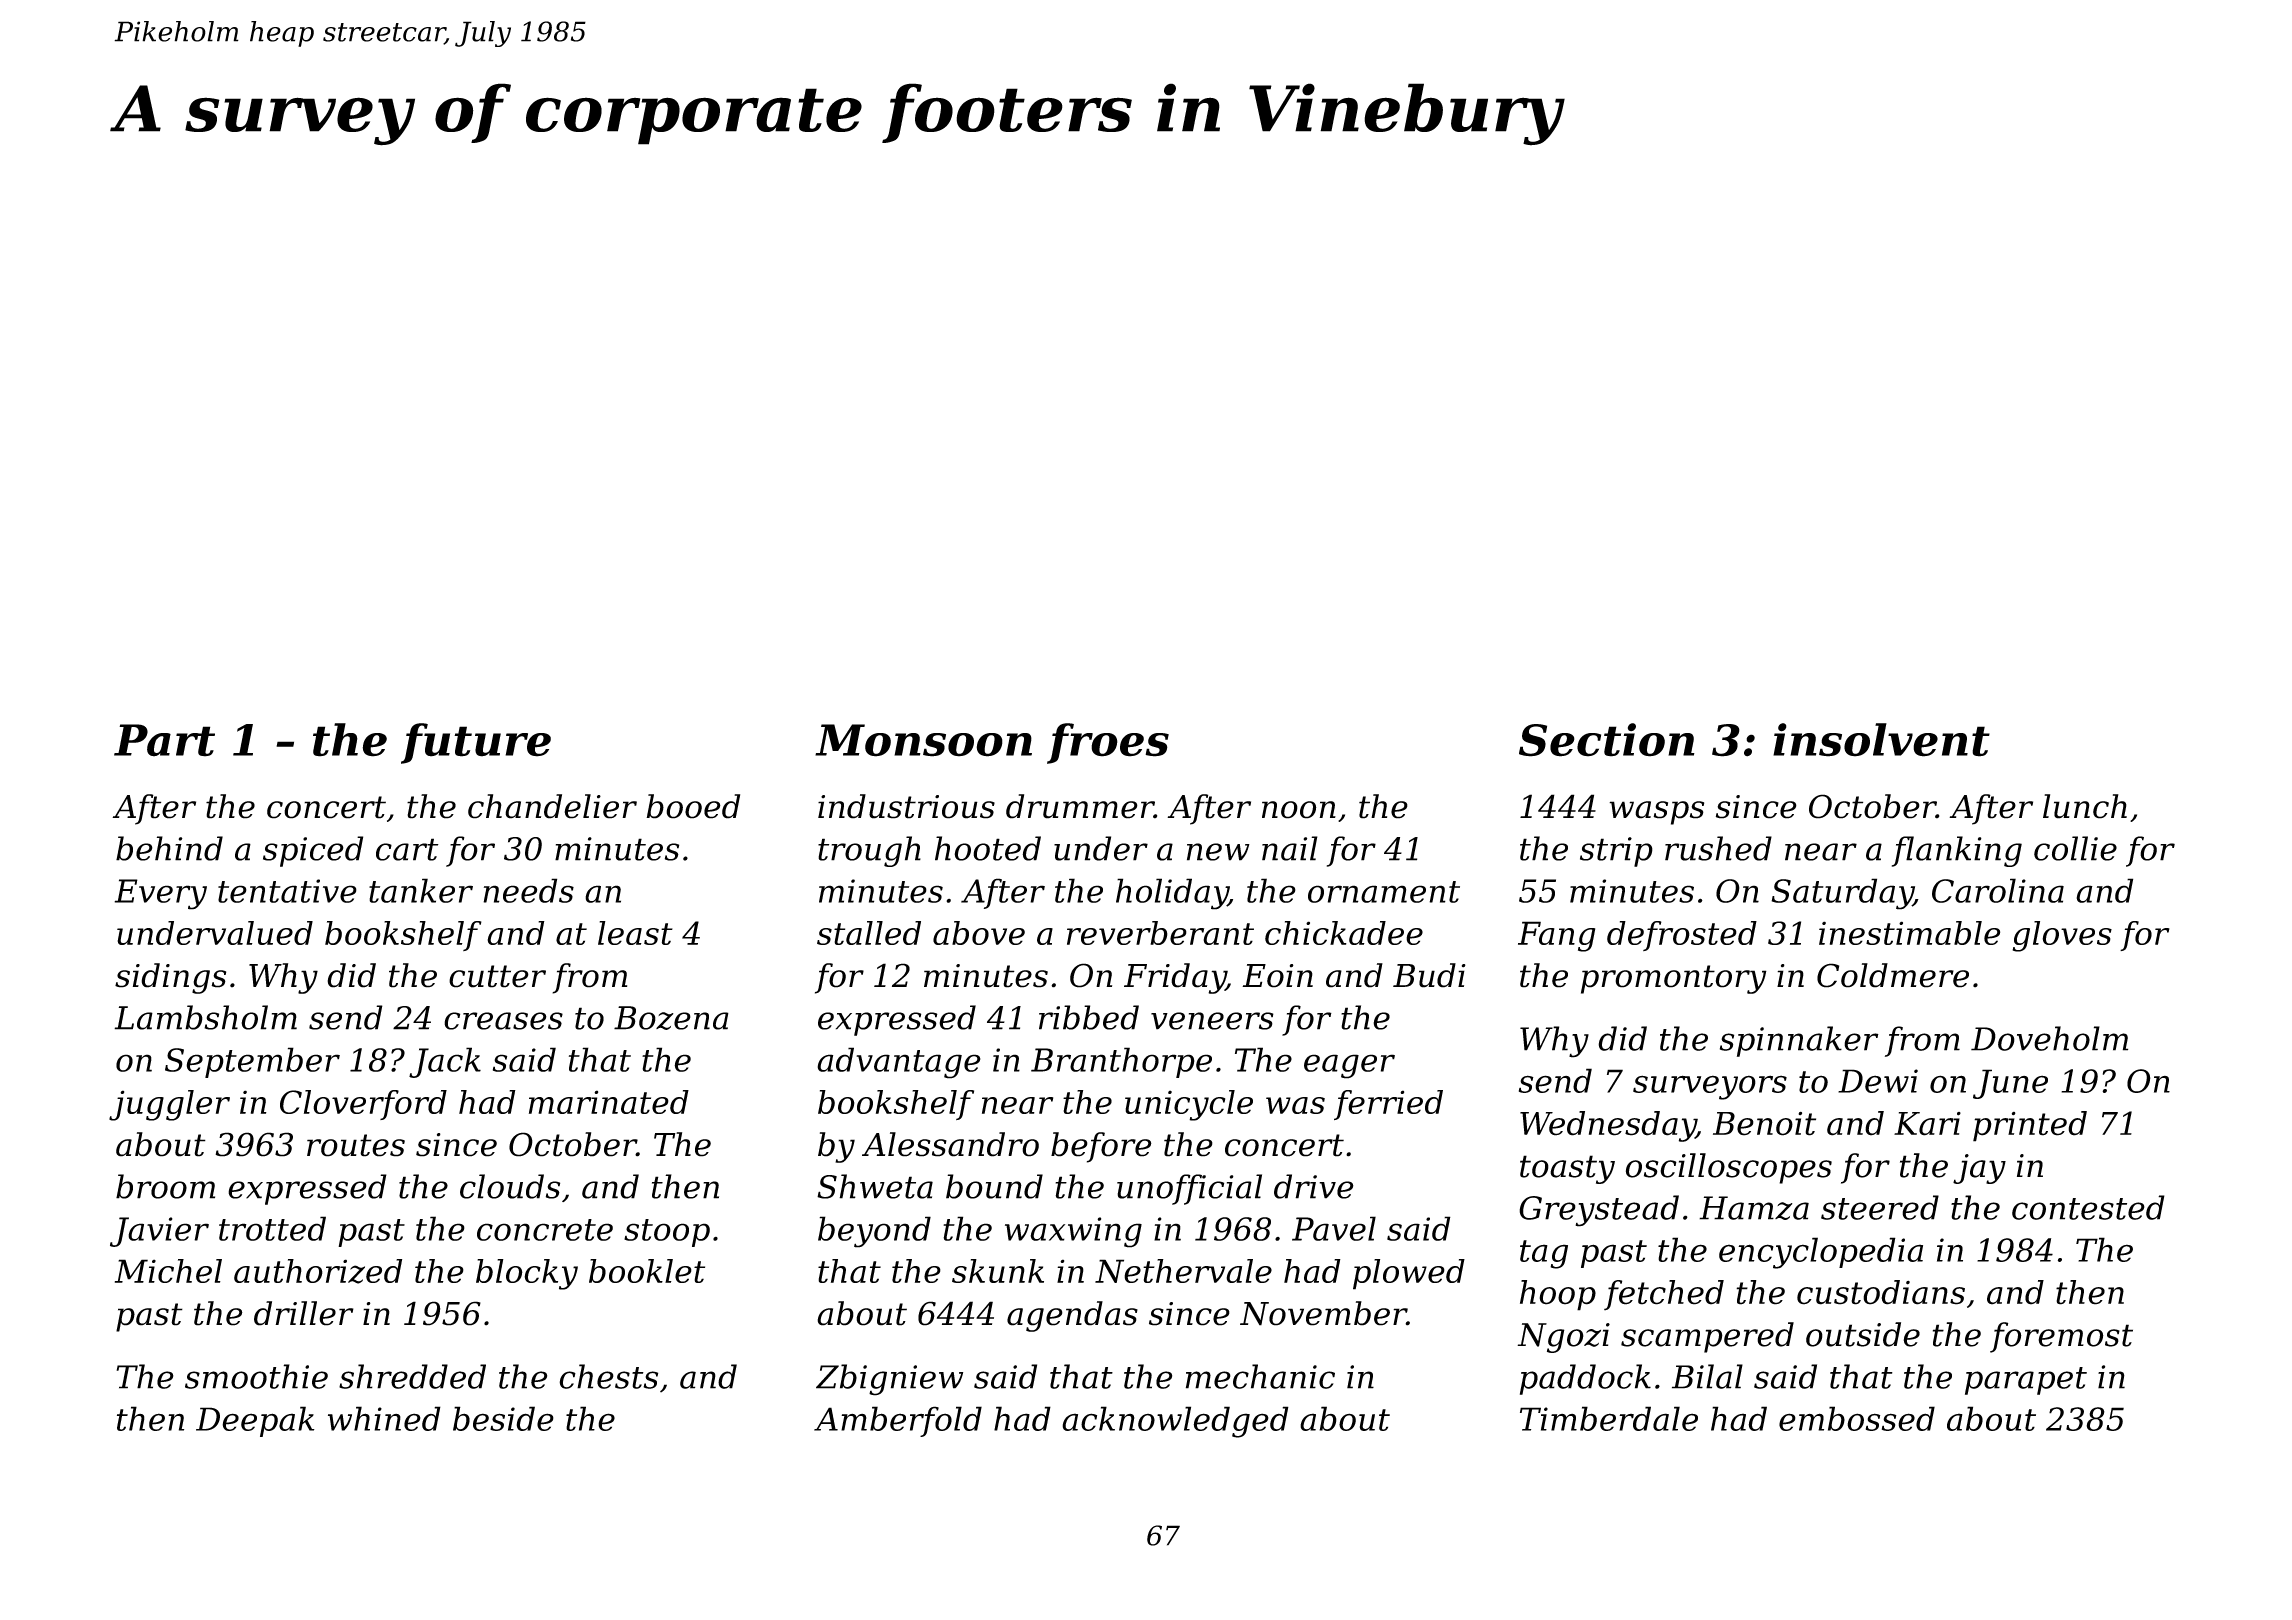  I want to click on lunch, so click(2085, 806).
